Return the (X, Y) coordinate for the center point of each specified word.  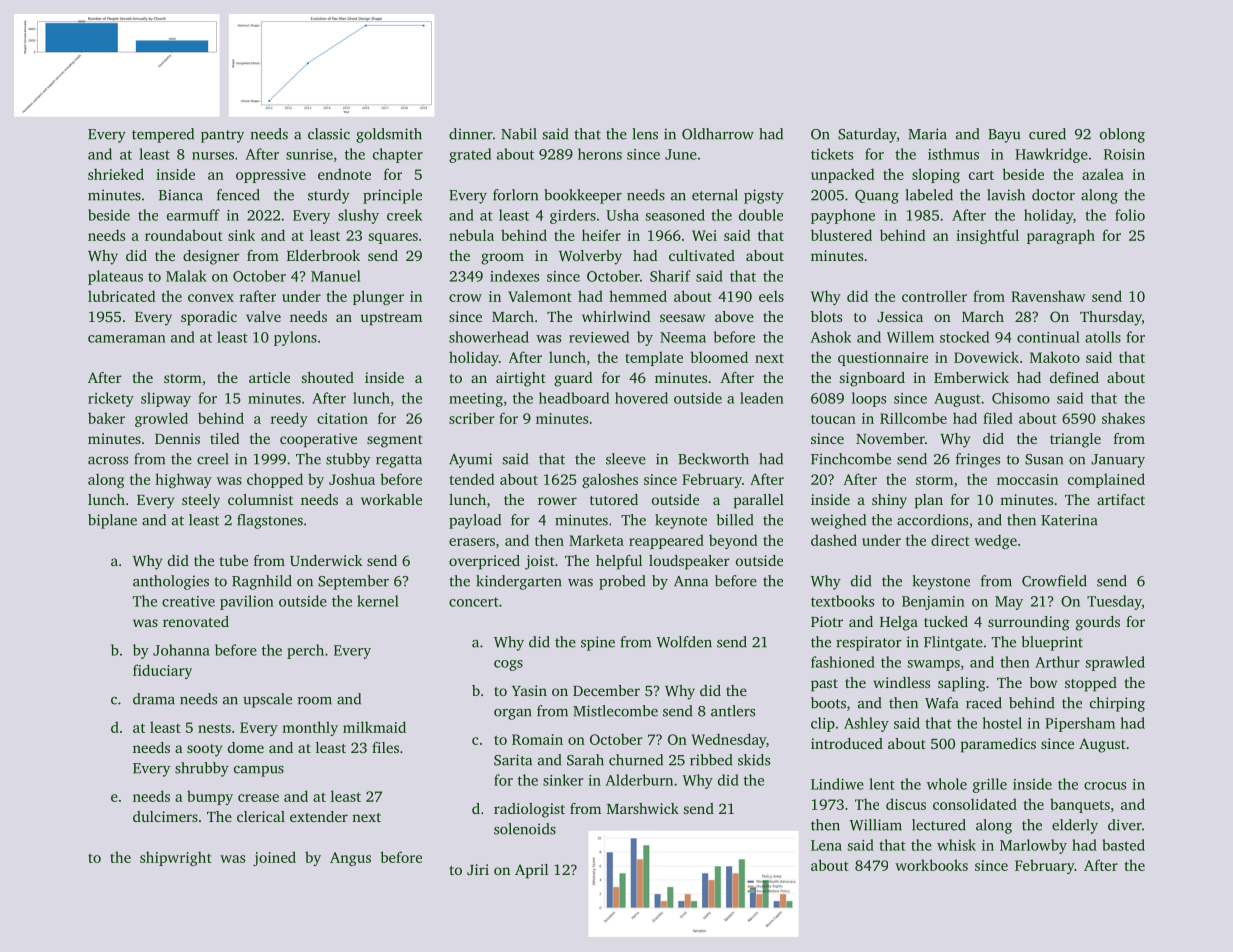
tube (233, 560)
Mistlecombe (615, 711)
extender (319, 816)
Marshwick (643, 808)
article (269, 377)
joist (540, 562)
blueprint (1052, 643)
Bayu (1004, 136)
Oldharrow (718, 134)
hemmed (638, 296)
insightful (987, 236)
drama (154, 699)
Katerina (1069, 520)
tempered (163, 135)
